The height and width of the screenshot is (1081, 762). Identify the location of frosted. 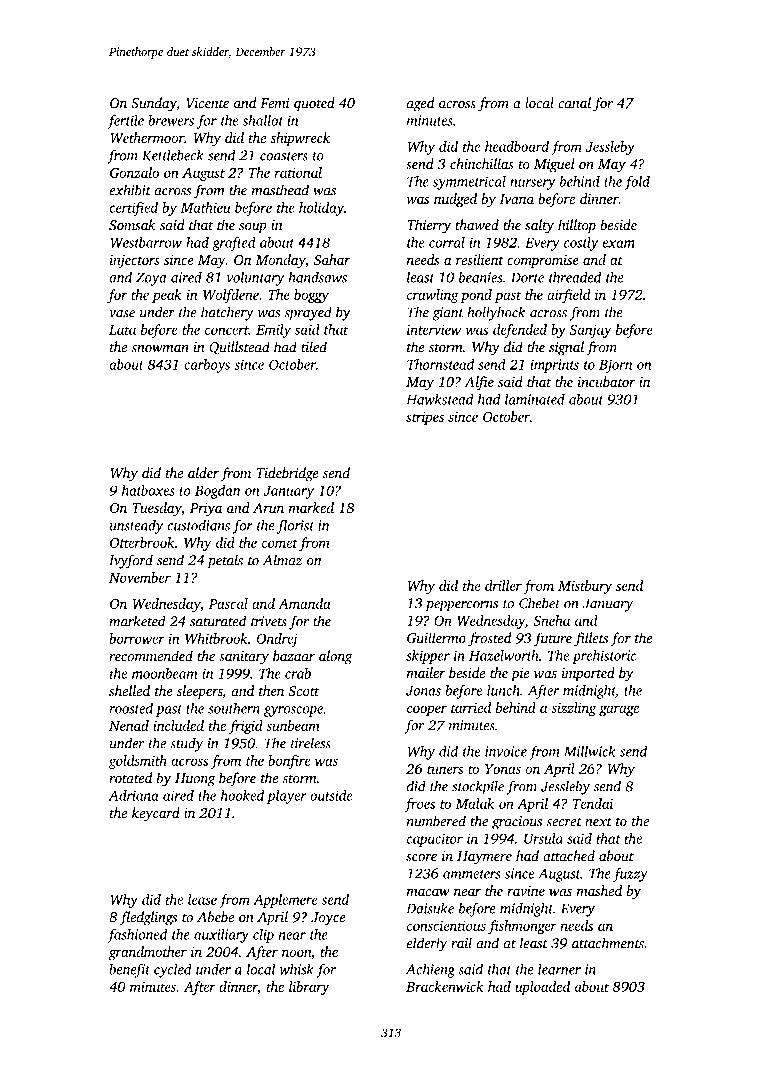
(489, 639).
